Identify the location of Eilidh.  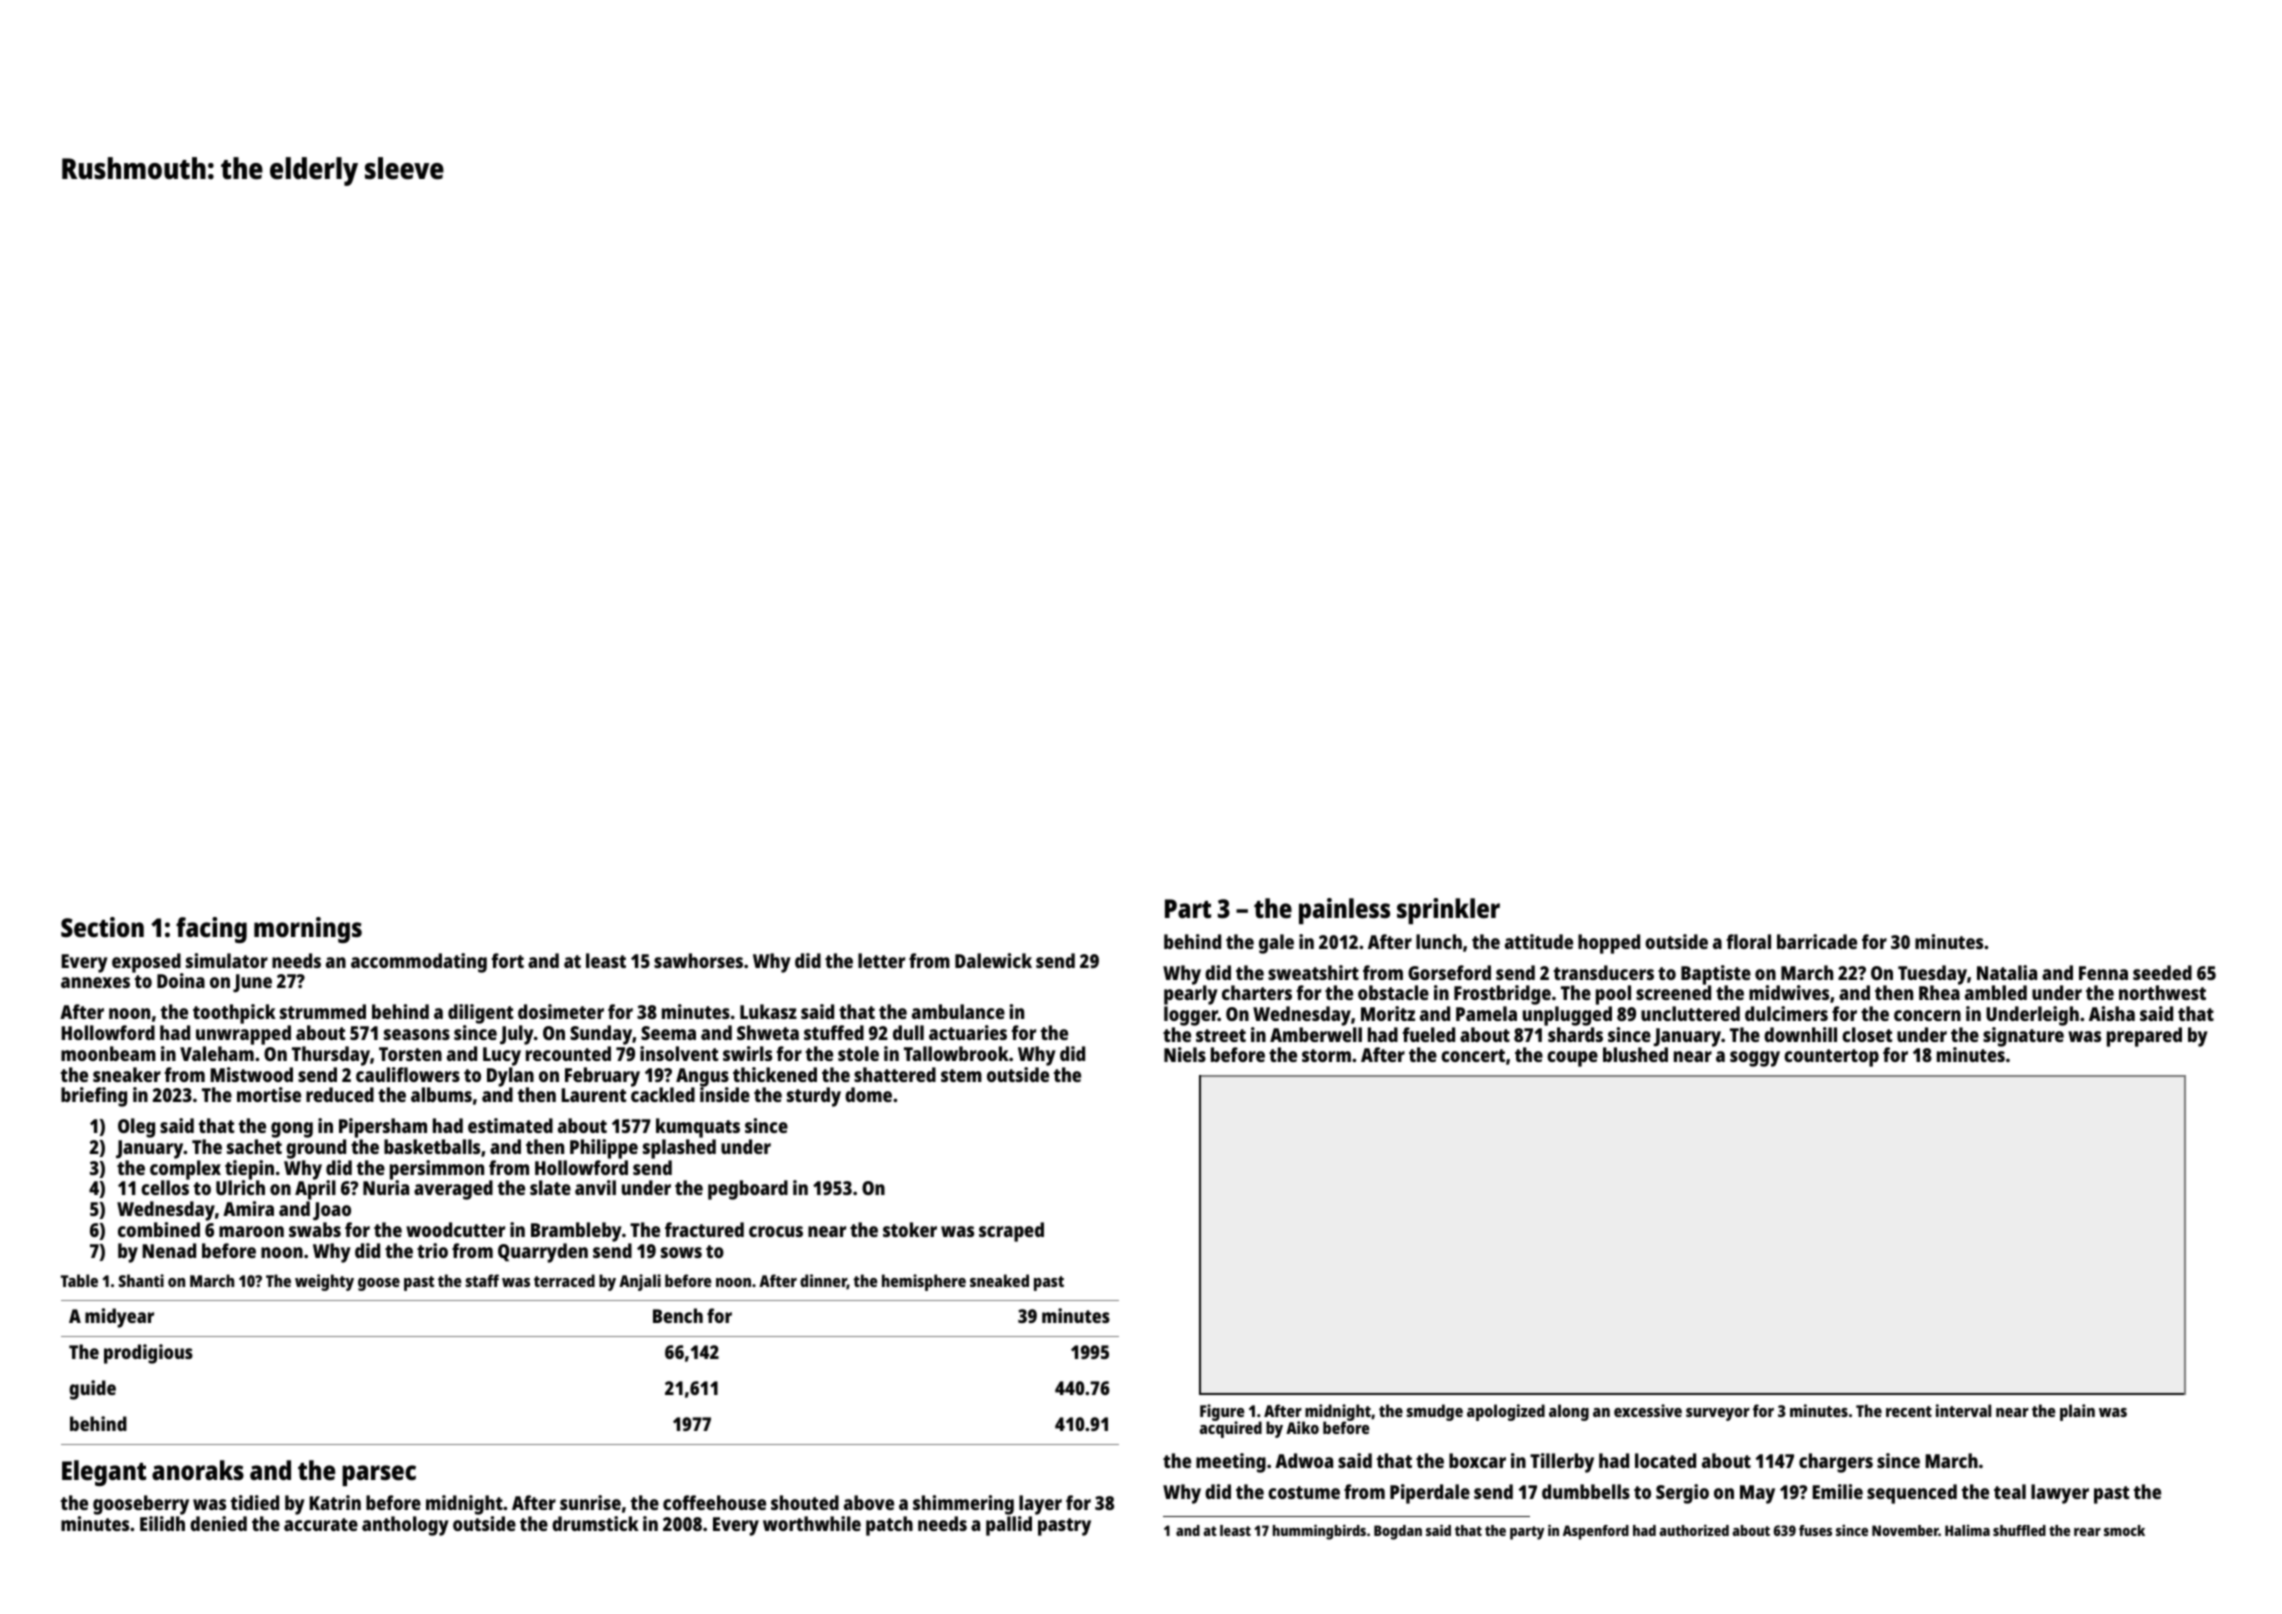
(162, 1523).
